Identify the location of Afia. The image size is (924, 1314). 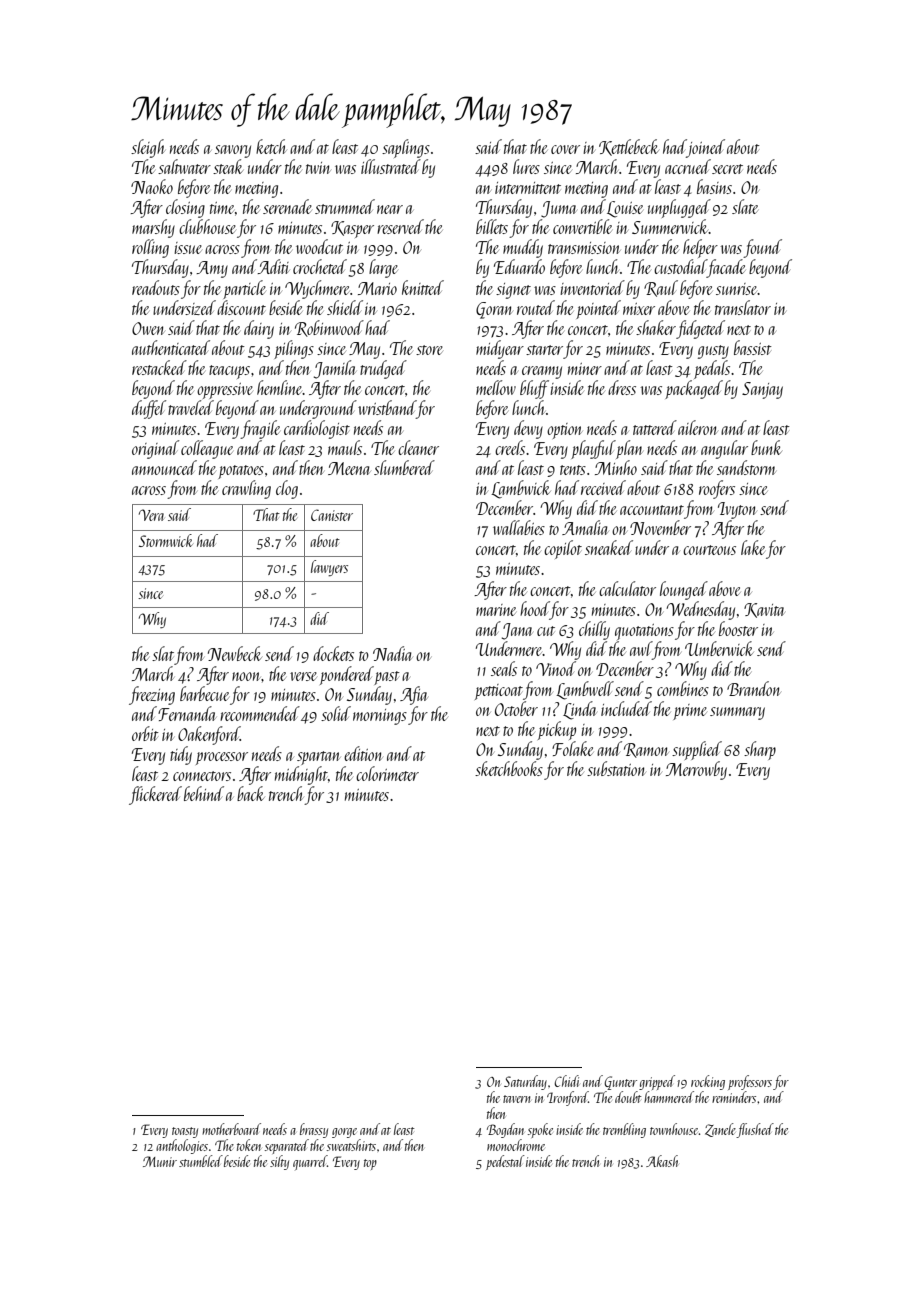
(413, 695).
